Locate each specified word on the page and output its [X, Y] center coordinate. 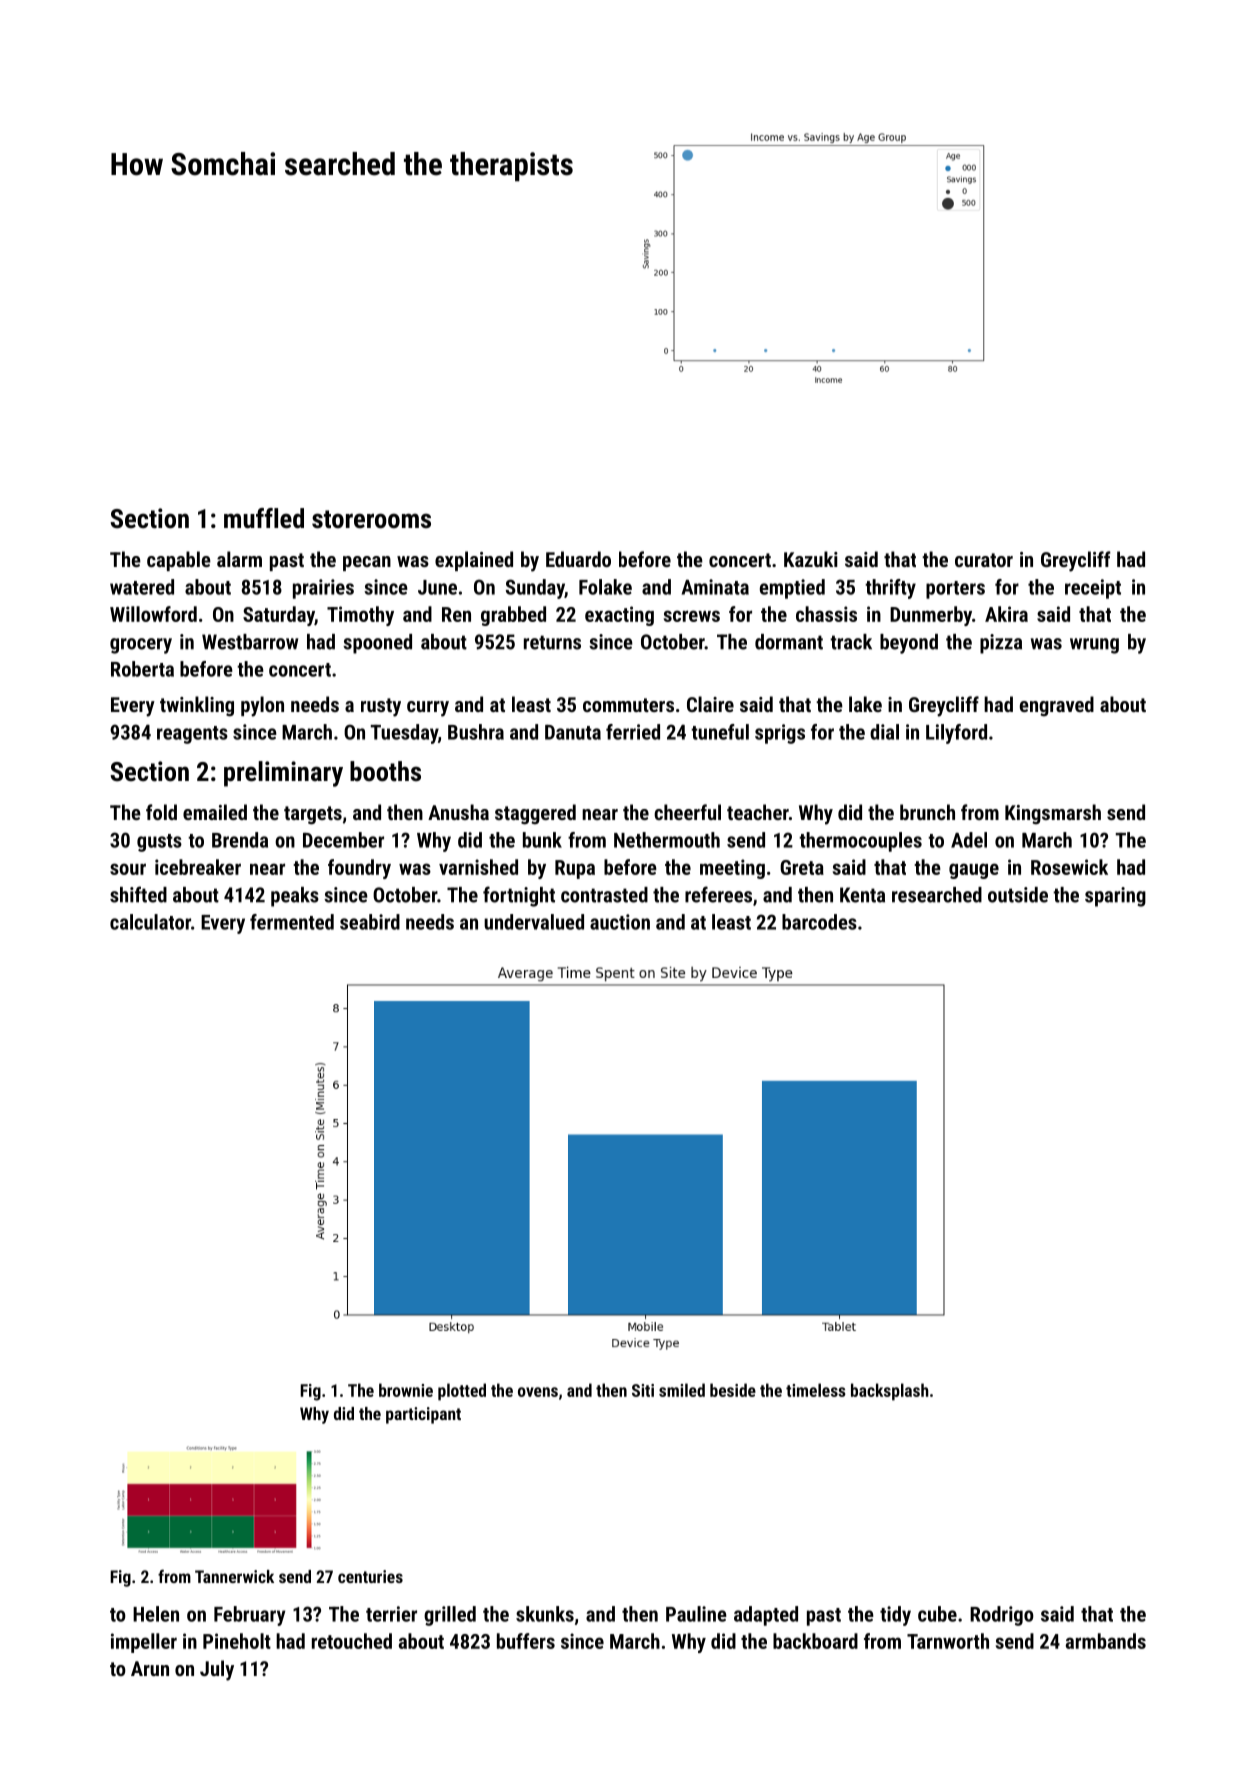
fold [161, 812]
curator [984, 560]
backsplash [890, 1392]
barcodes [819, 922]
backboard [815, 1641]
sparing [1115, 897]
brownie [406, 1390]
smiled [682, 1390]
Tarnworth [948, 1641]
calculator [150, 922]
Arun [150, 1668]
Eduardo [578, 559]
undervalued [534, 922]
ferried [633, 732]
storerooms [371, 519]
